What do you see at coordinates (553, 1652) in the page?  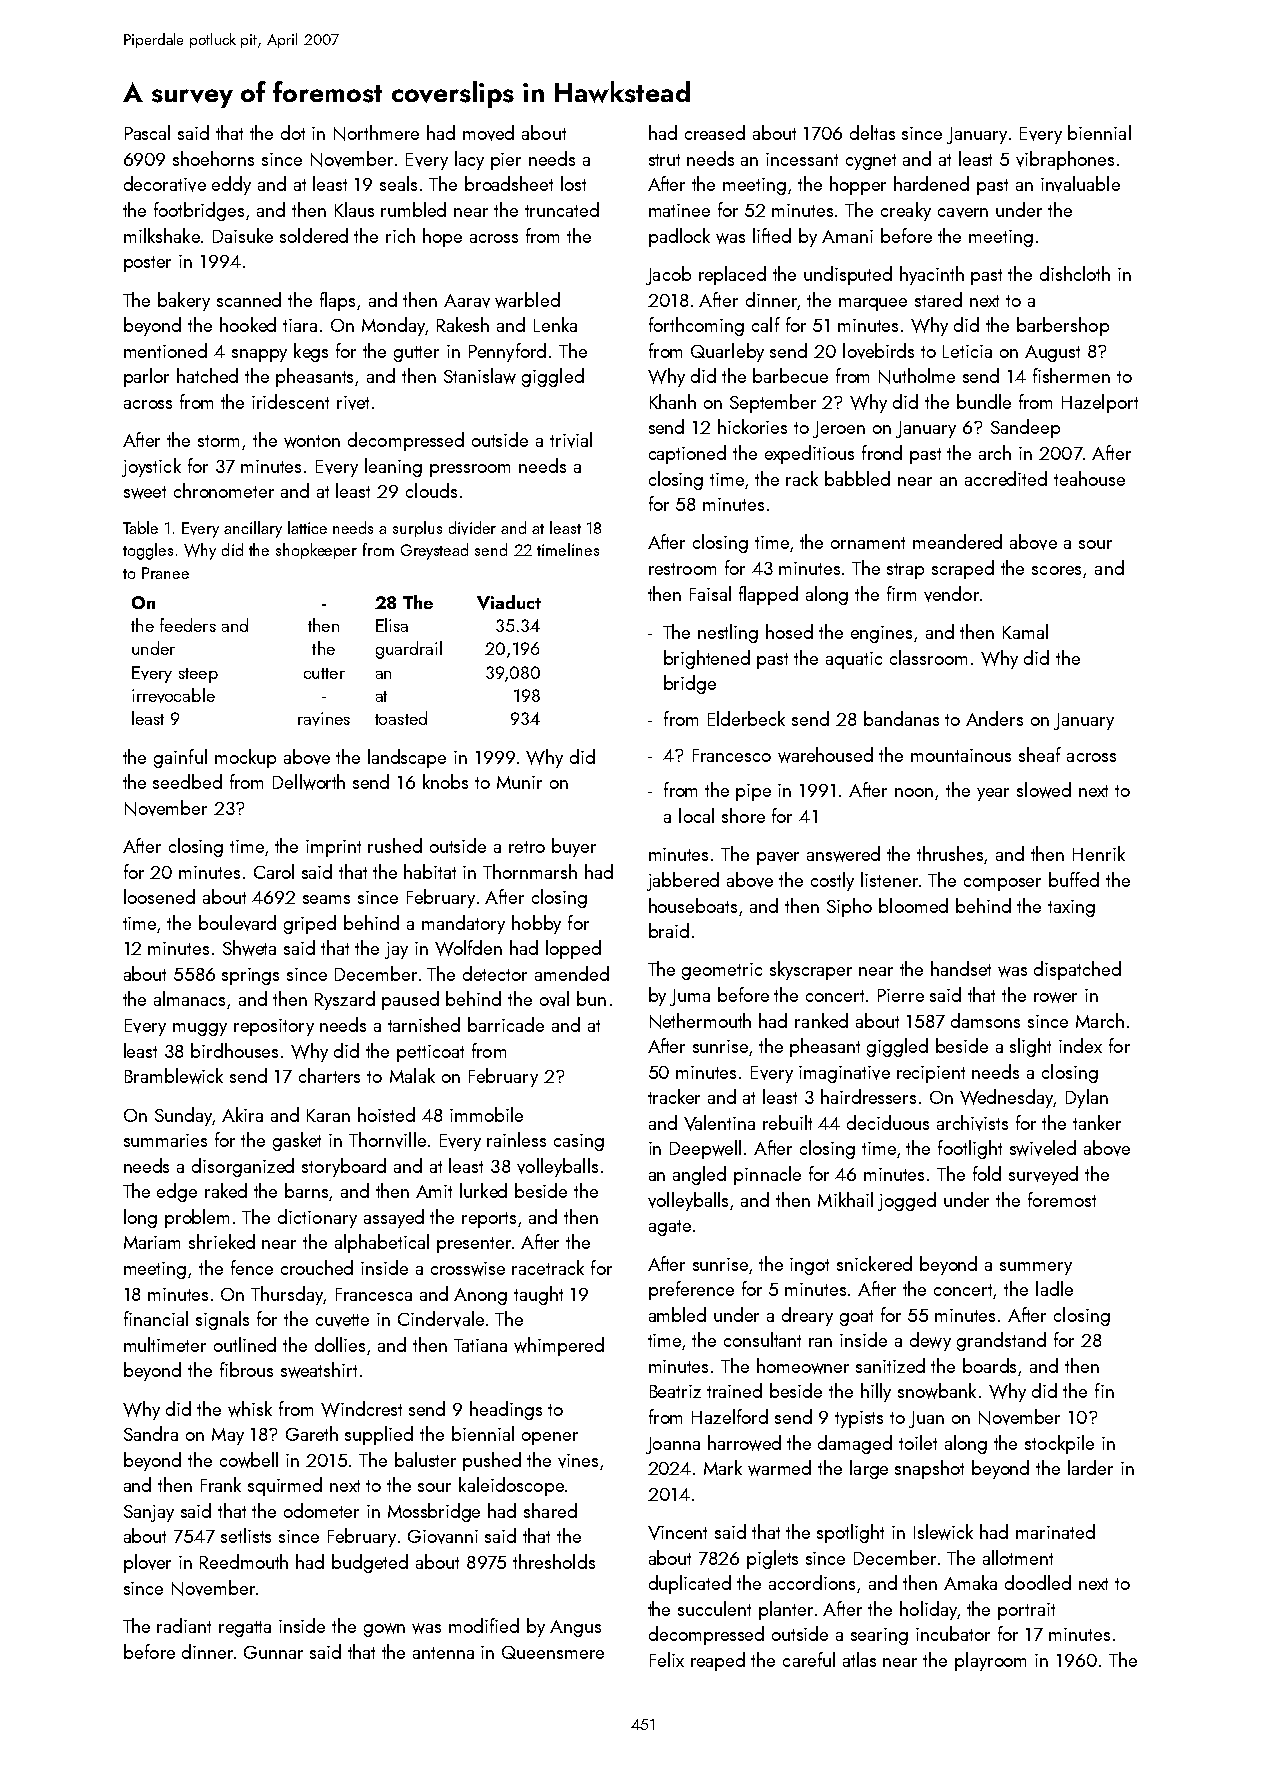 I see `Queensmere` at bounding box center [553, 1652].
